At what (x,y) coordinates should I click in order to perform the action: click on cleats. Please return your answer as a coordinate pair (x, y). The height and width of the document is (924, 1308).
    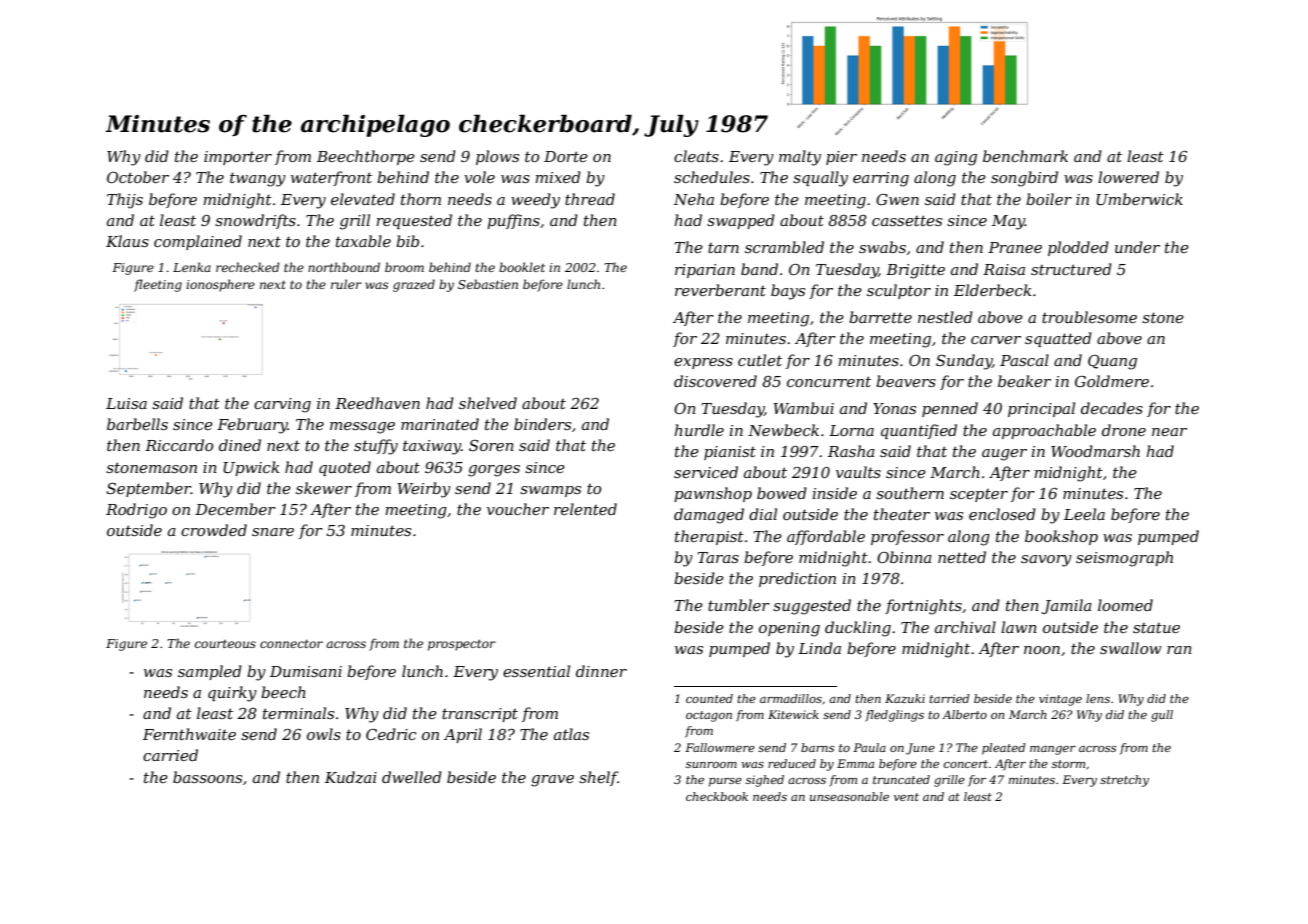
    Looking at the image, I should click on (696, 156).
